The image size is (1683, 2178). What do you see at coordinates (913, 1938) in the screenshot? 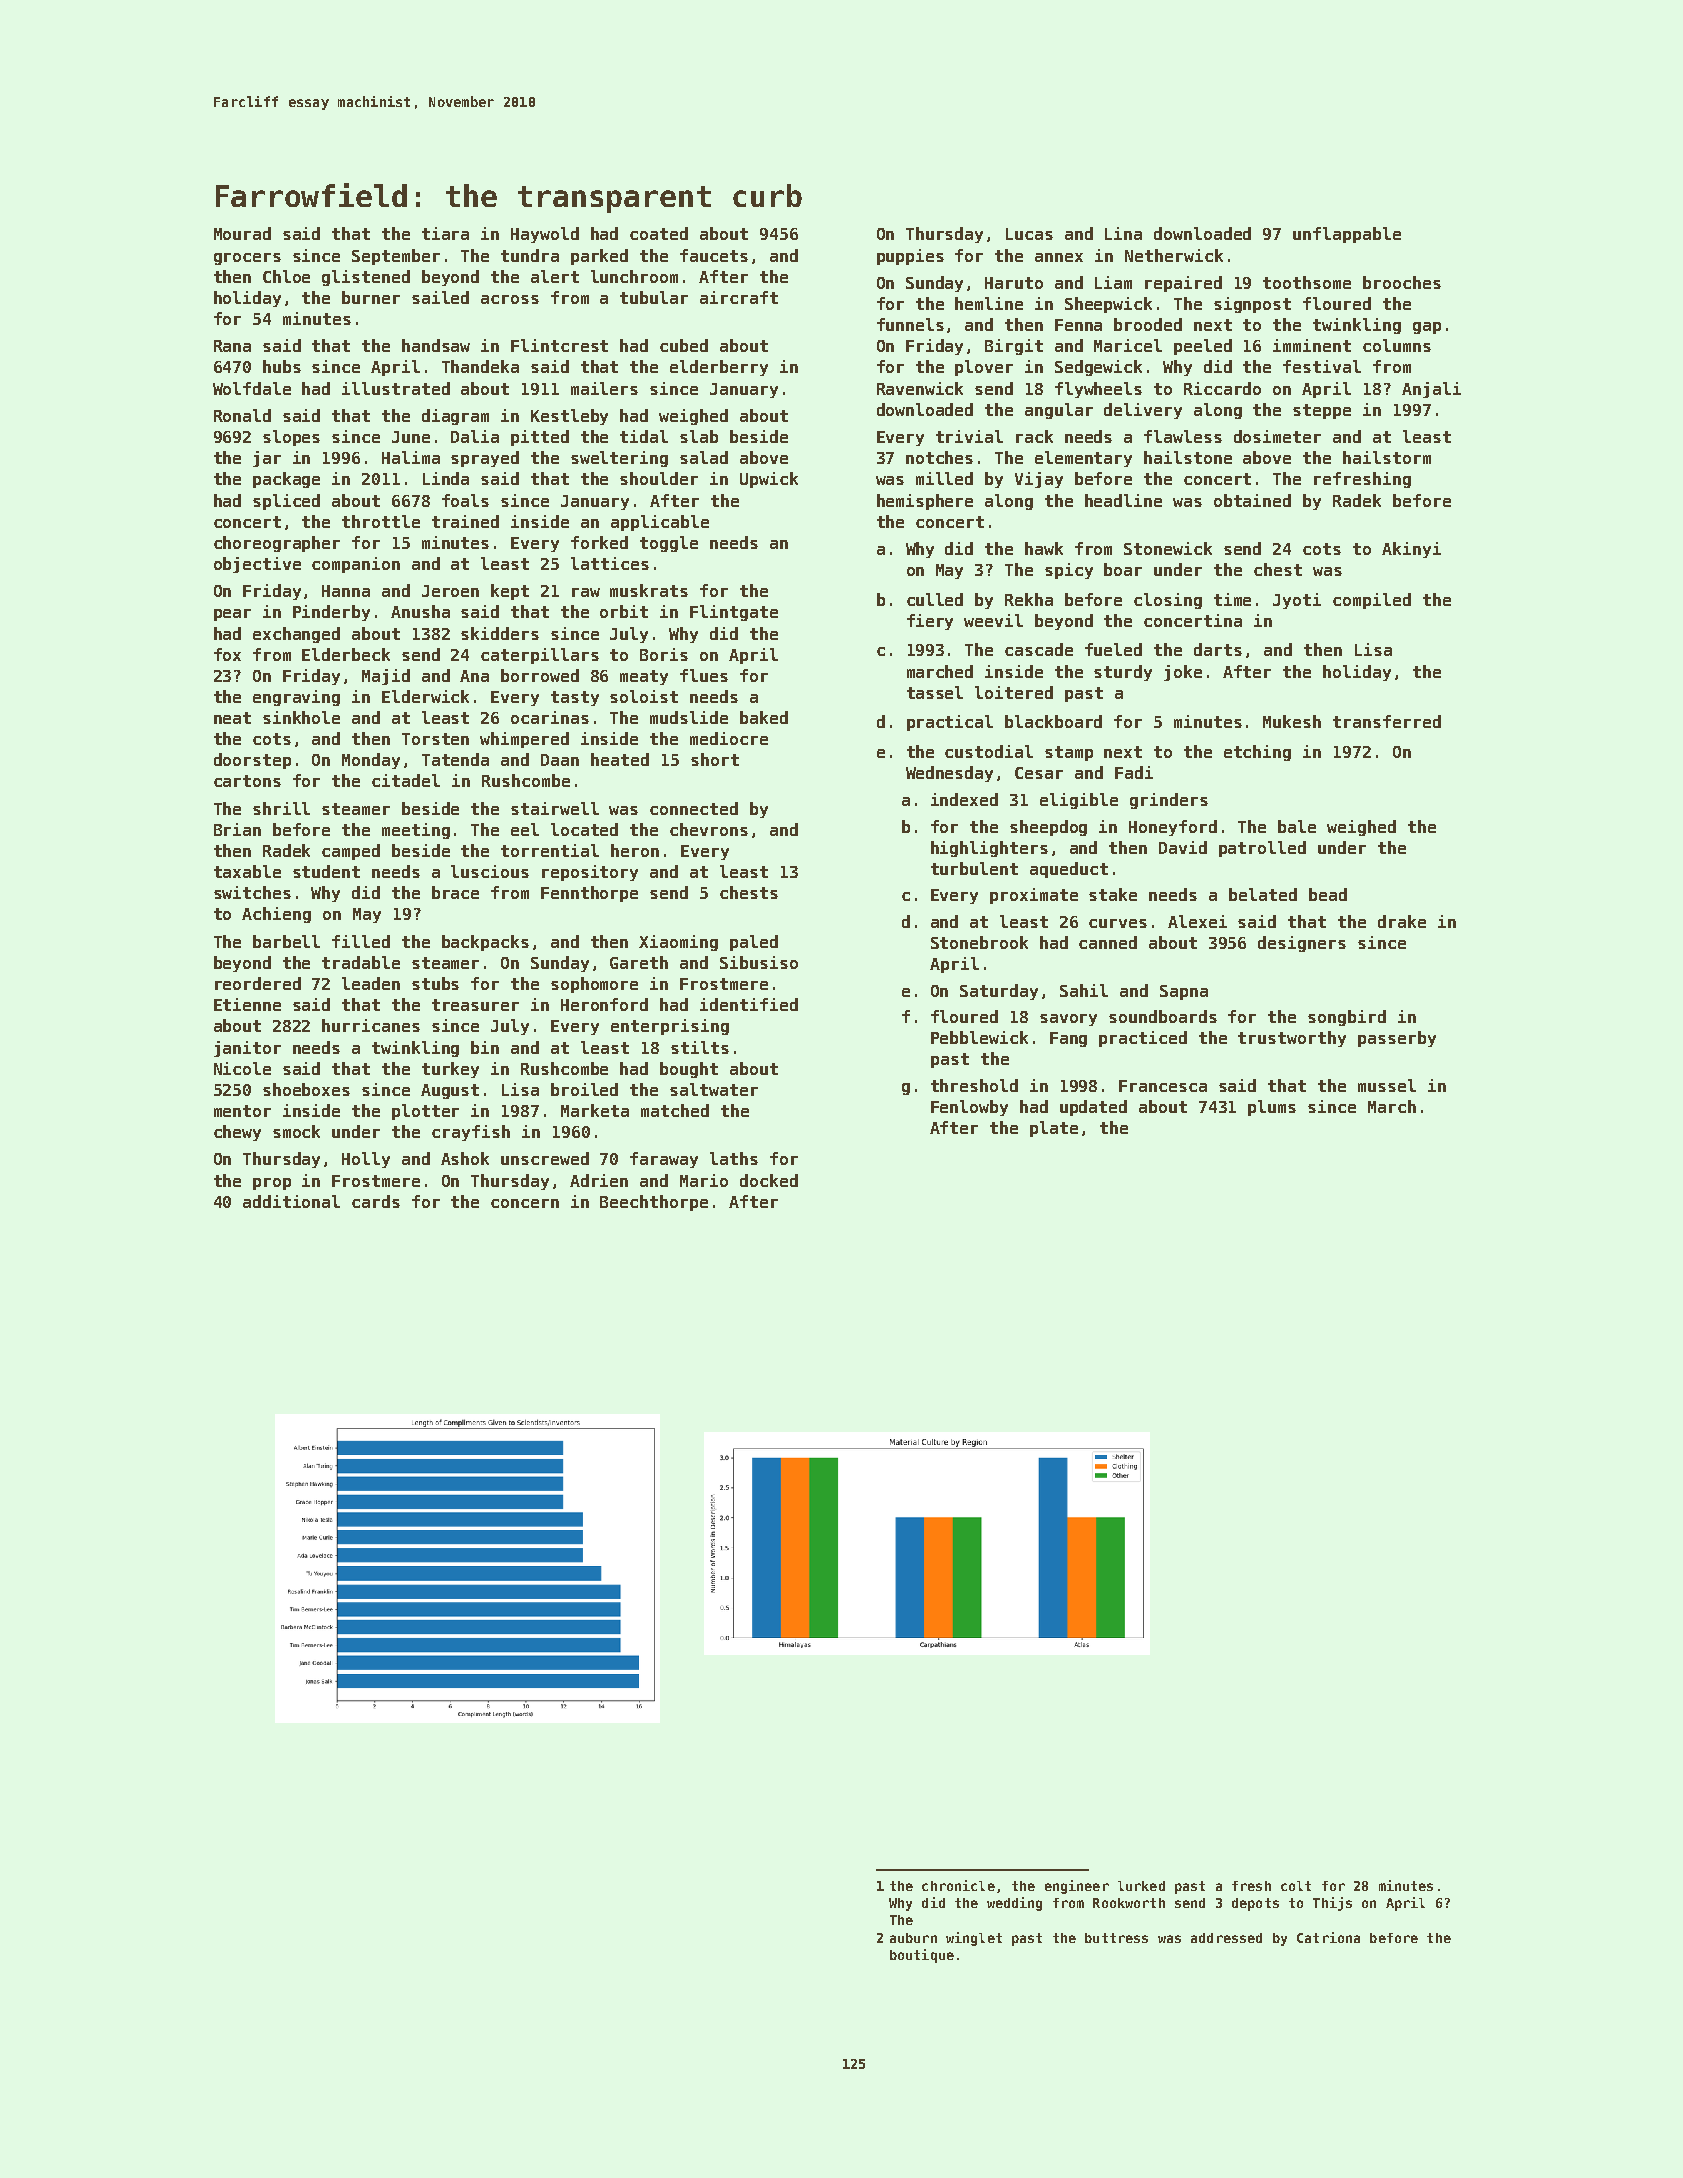
I see `auburn` at bounding box center [913, 1938].
